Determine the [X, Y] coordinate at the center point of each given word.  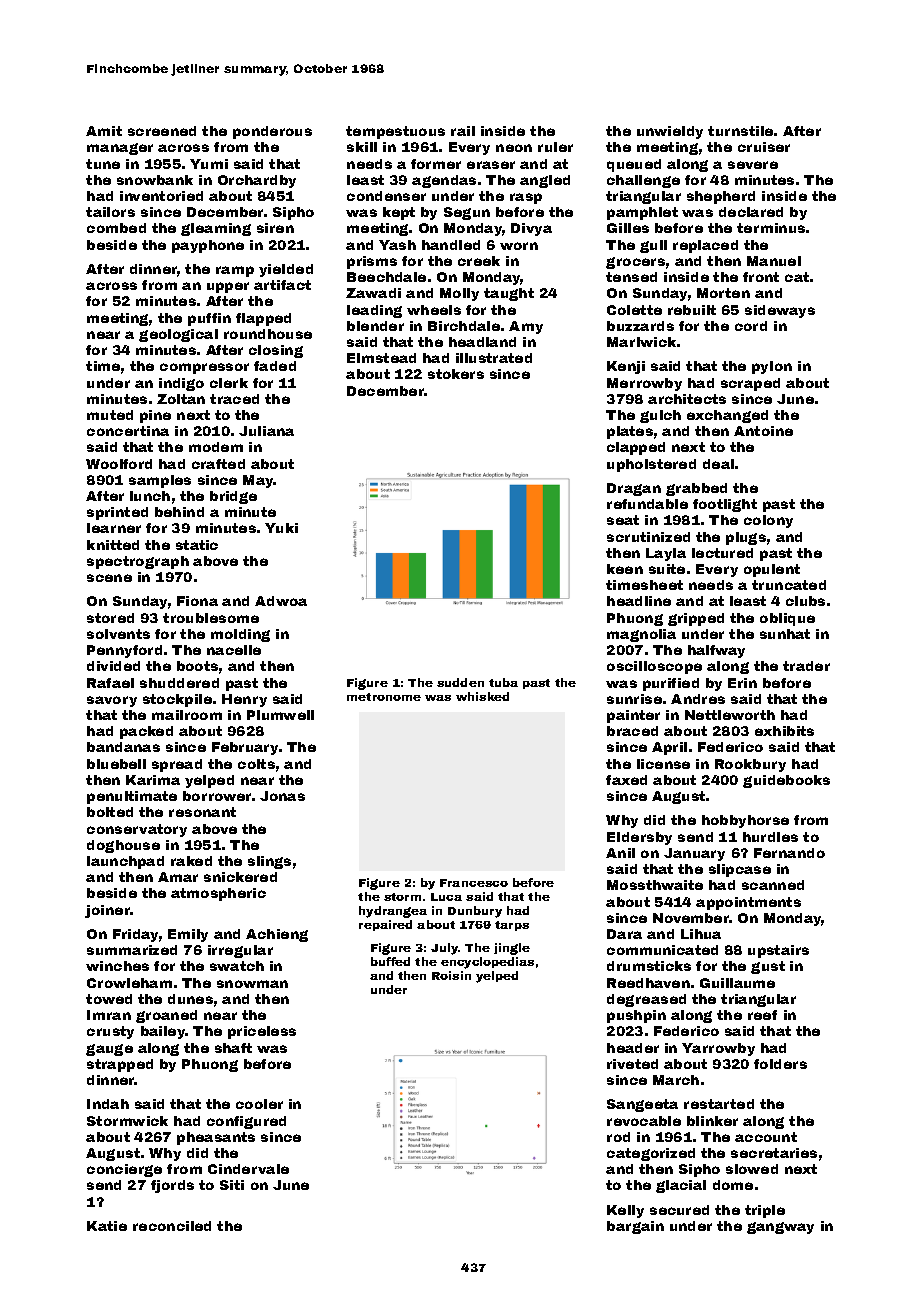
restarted [719, 1104]
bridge [233, 497]
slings [269, 862]
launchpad [125, 862]
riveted [632, 1064]
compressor [204, 368]
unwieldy [670, 132]
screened [162, 131]
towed [109, 999]
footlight [725, 505]
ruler [555, 147]
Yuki [281, 528]
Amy [526, 327]
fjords [172, 1186]
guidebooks [786, 781]
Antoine [763, 431]
